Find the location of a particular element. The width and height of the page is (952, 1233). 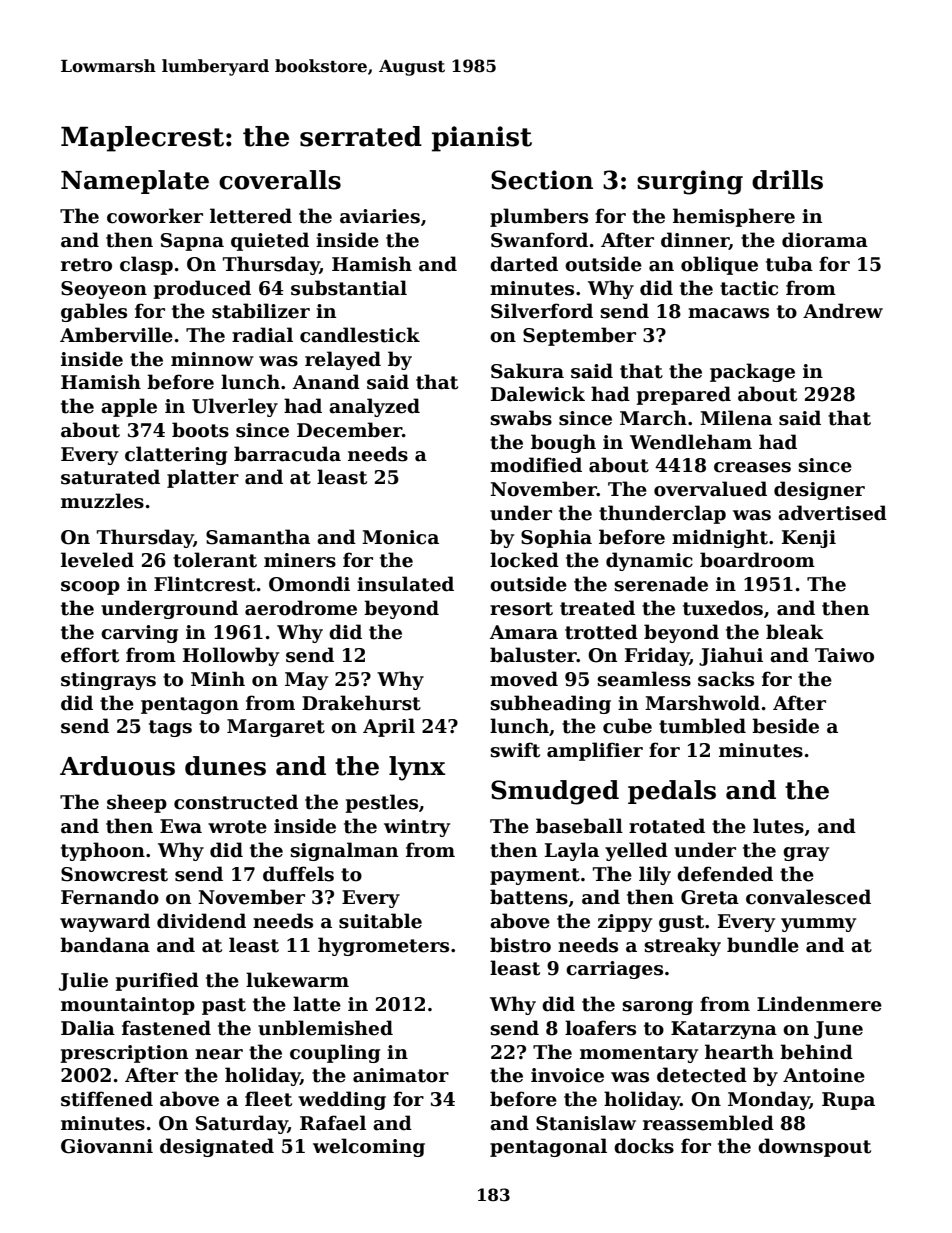

payment is located at coordinates (535, 876).
